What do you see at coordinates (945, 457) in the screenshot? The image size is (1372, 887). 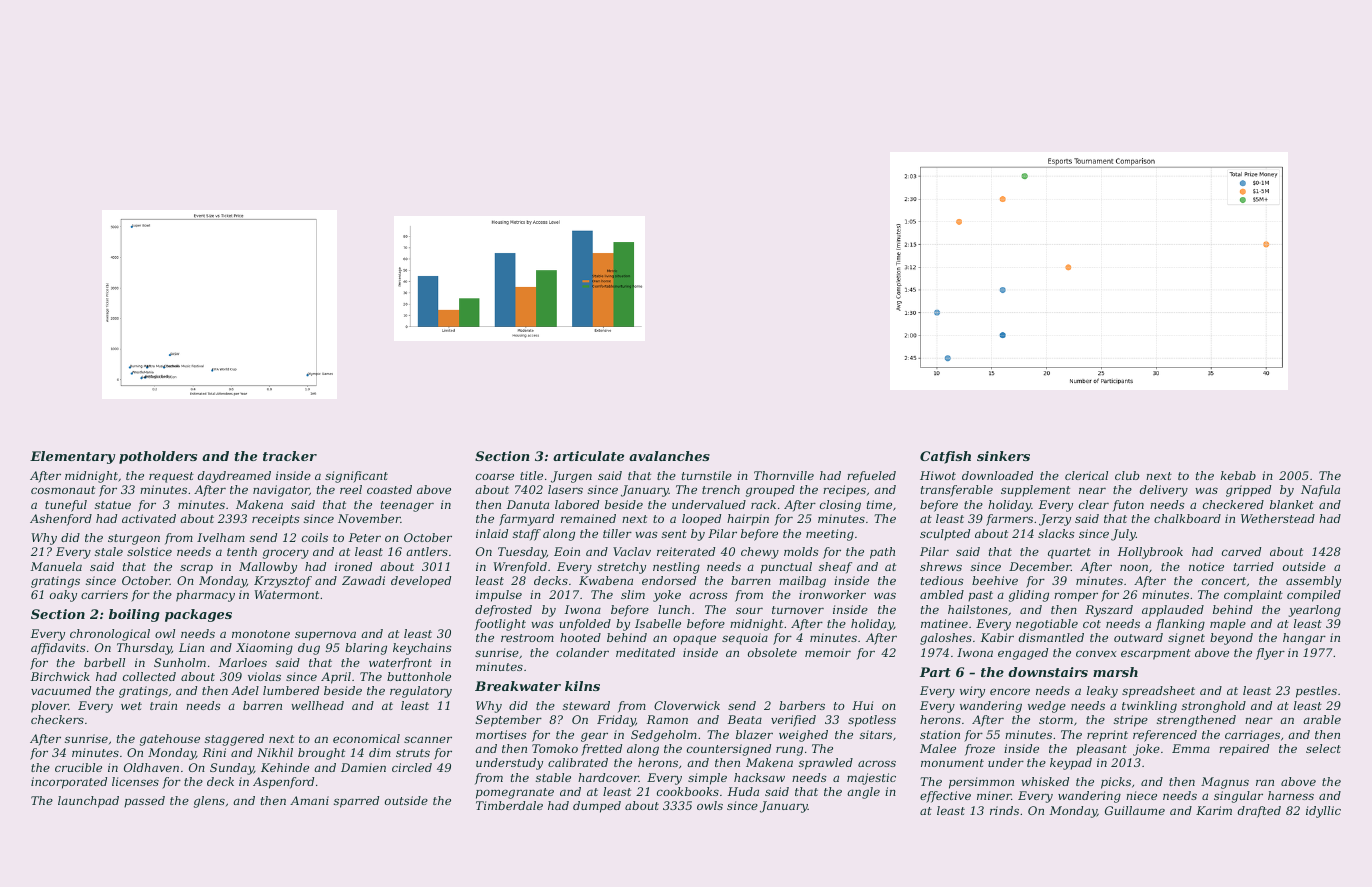 I see `Catfish` at bounding box center [945, 457].
